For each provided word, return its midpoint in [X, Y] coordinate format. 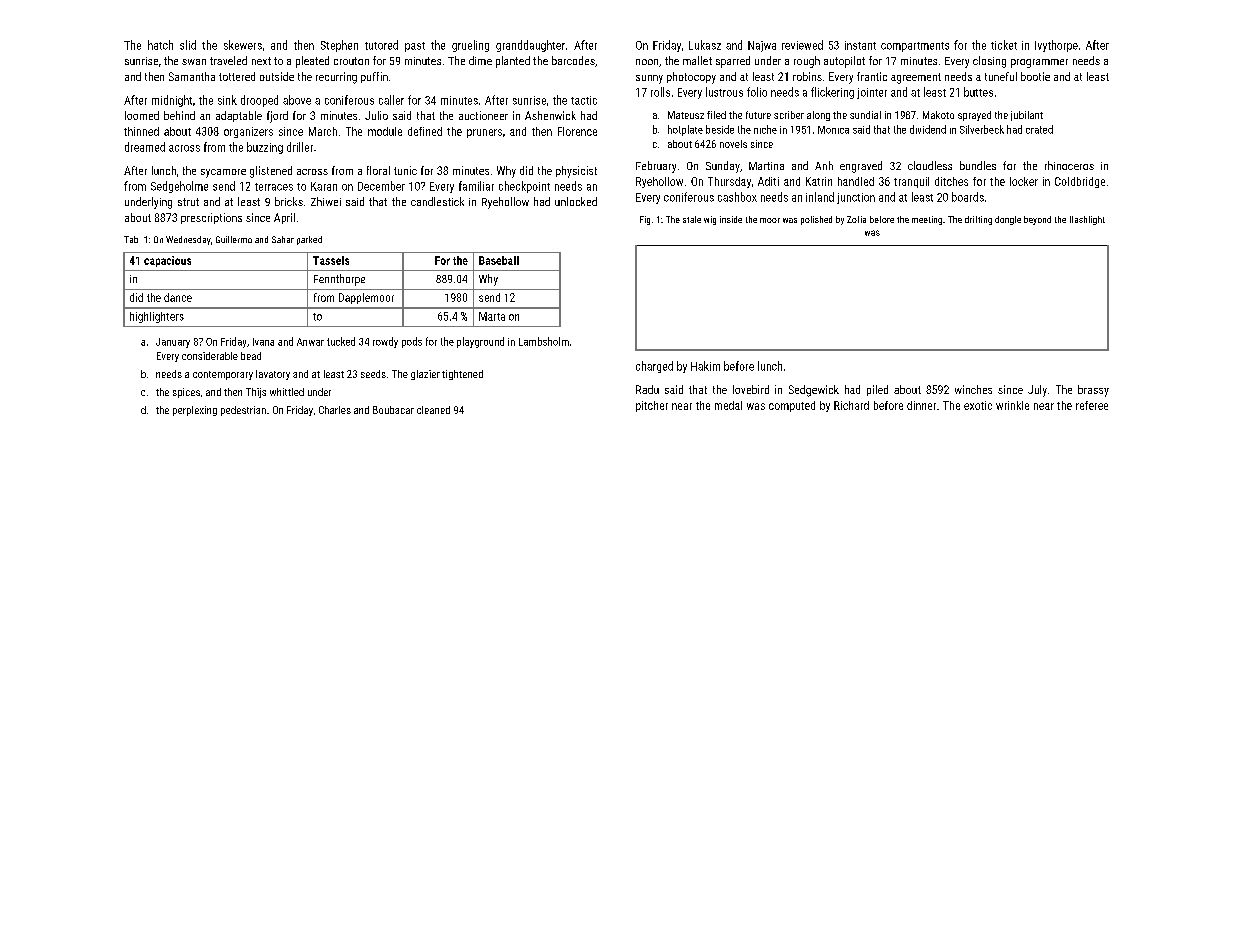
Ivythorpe [1056, 46]
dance [178, 297]
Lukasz [705, 45]
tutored [381, 45]
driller [300, 147]
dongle [1008, 220]
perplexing [195, 411]
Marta [492, 316]
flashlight [1087, 220]
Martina [766, 166]
